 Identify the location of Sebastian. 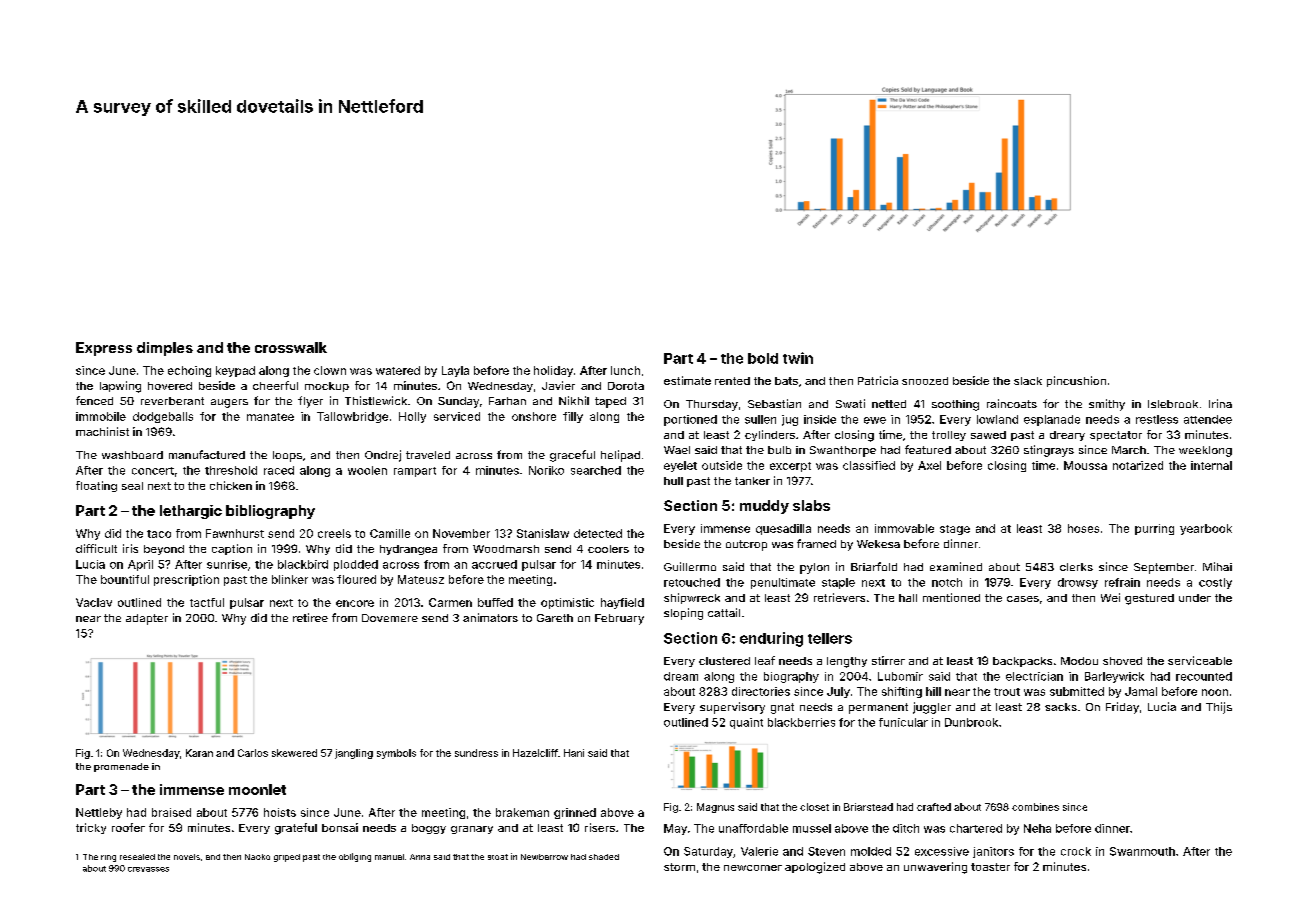
(774, 403).
